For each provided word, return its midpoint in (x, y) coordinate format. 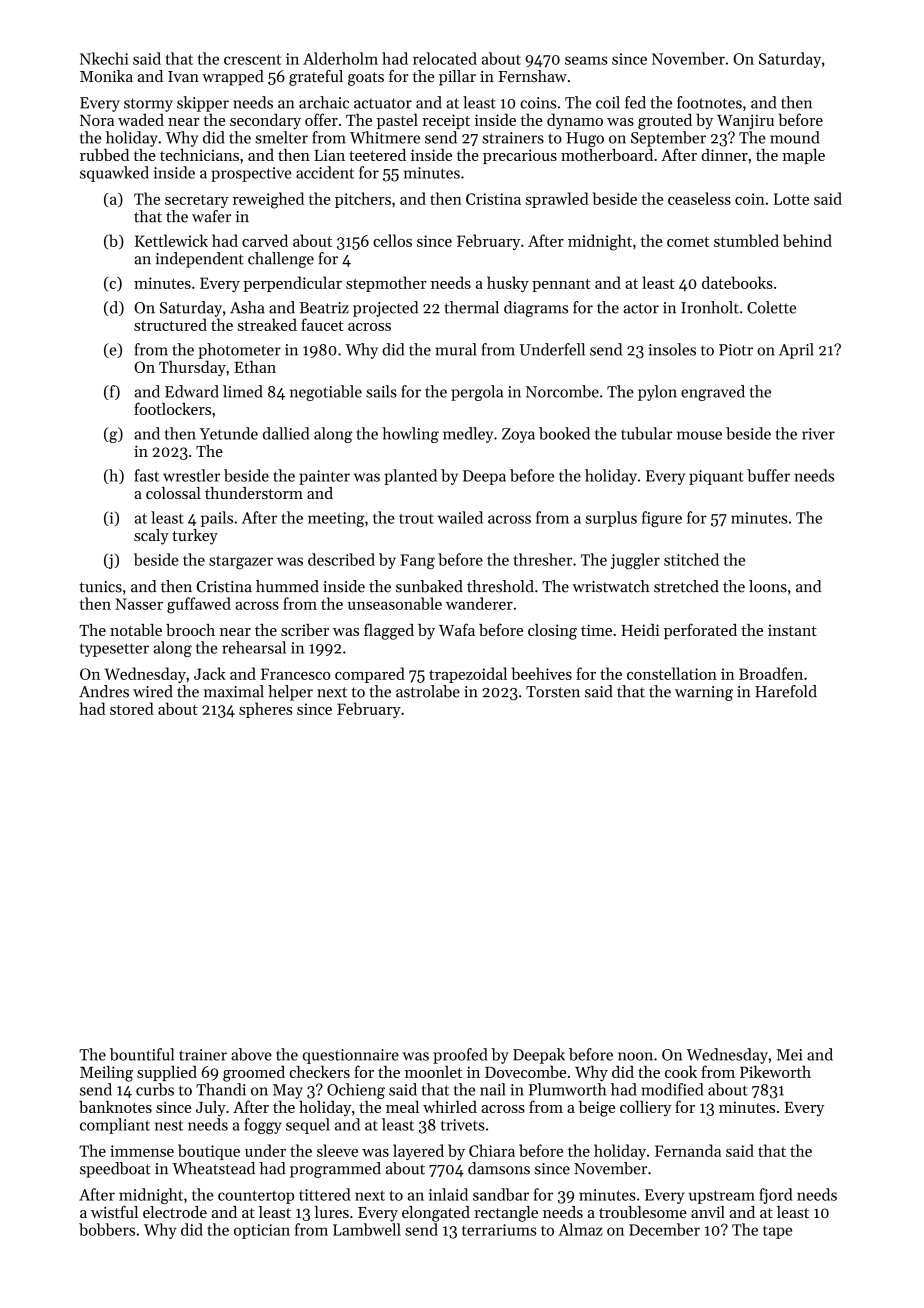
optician (262, 1231)
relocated (445, 58)
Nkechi (104, 58)
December (664, 1229)
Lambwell (367, 1229)
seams (586, 60)
